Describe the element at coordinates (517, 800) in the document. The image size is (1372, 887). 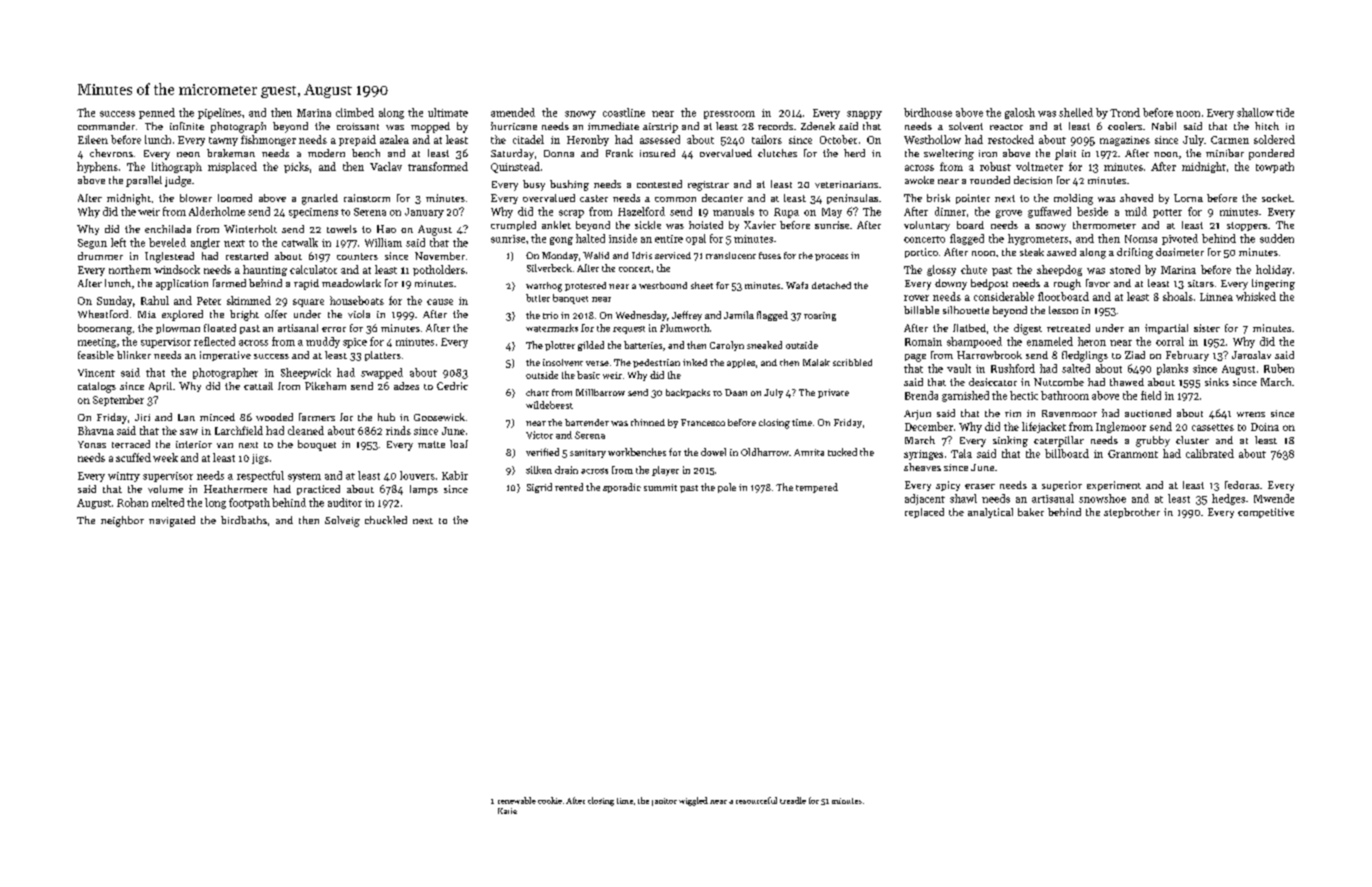
I see `renewable` at that location.
